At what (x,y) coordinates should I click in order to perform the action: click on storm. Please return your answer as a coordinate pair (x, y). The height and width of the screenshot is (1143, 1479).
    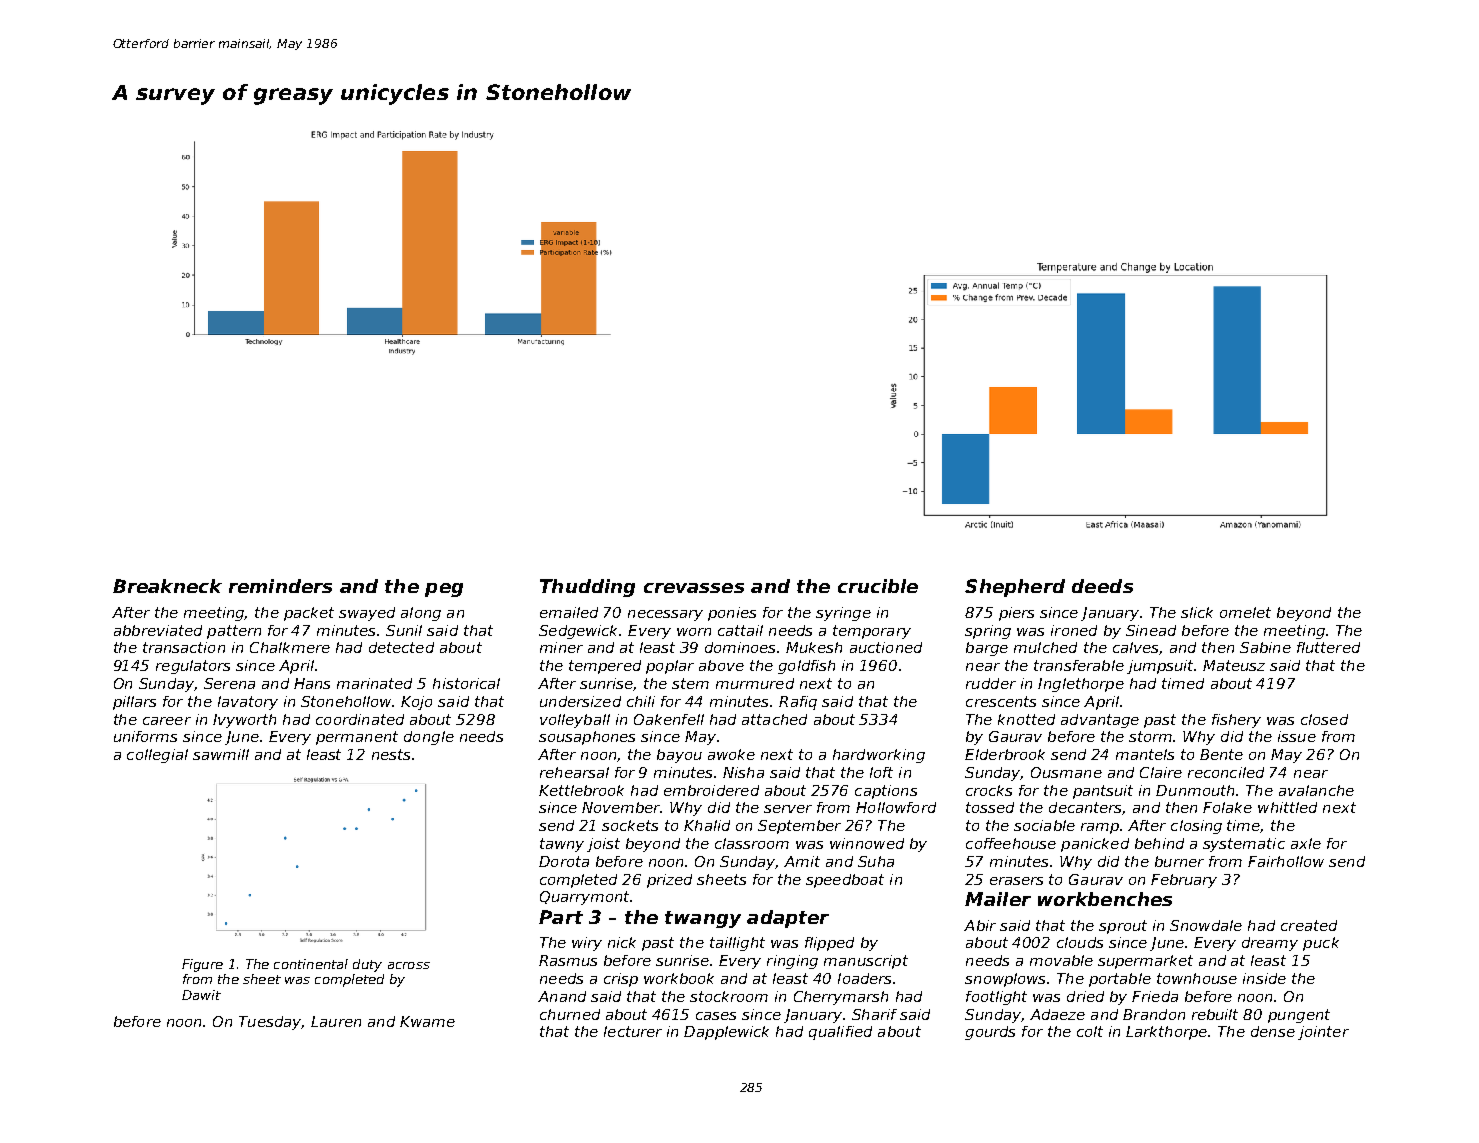
    Looking at the image, I should click on (1150, 736).
